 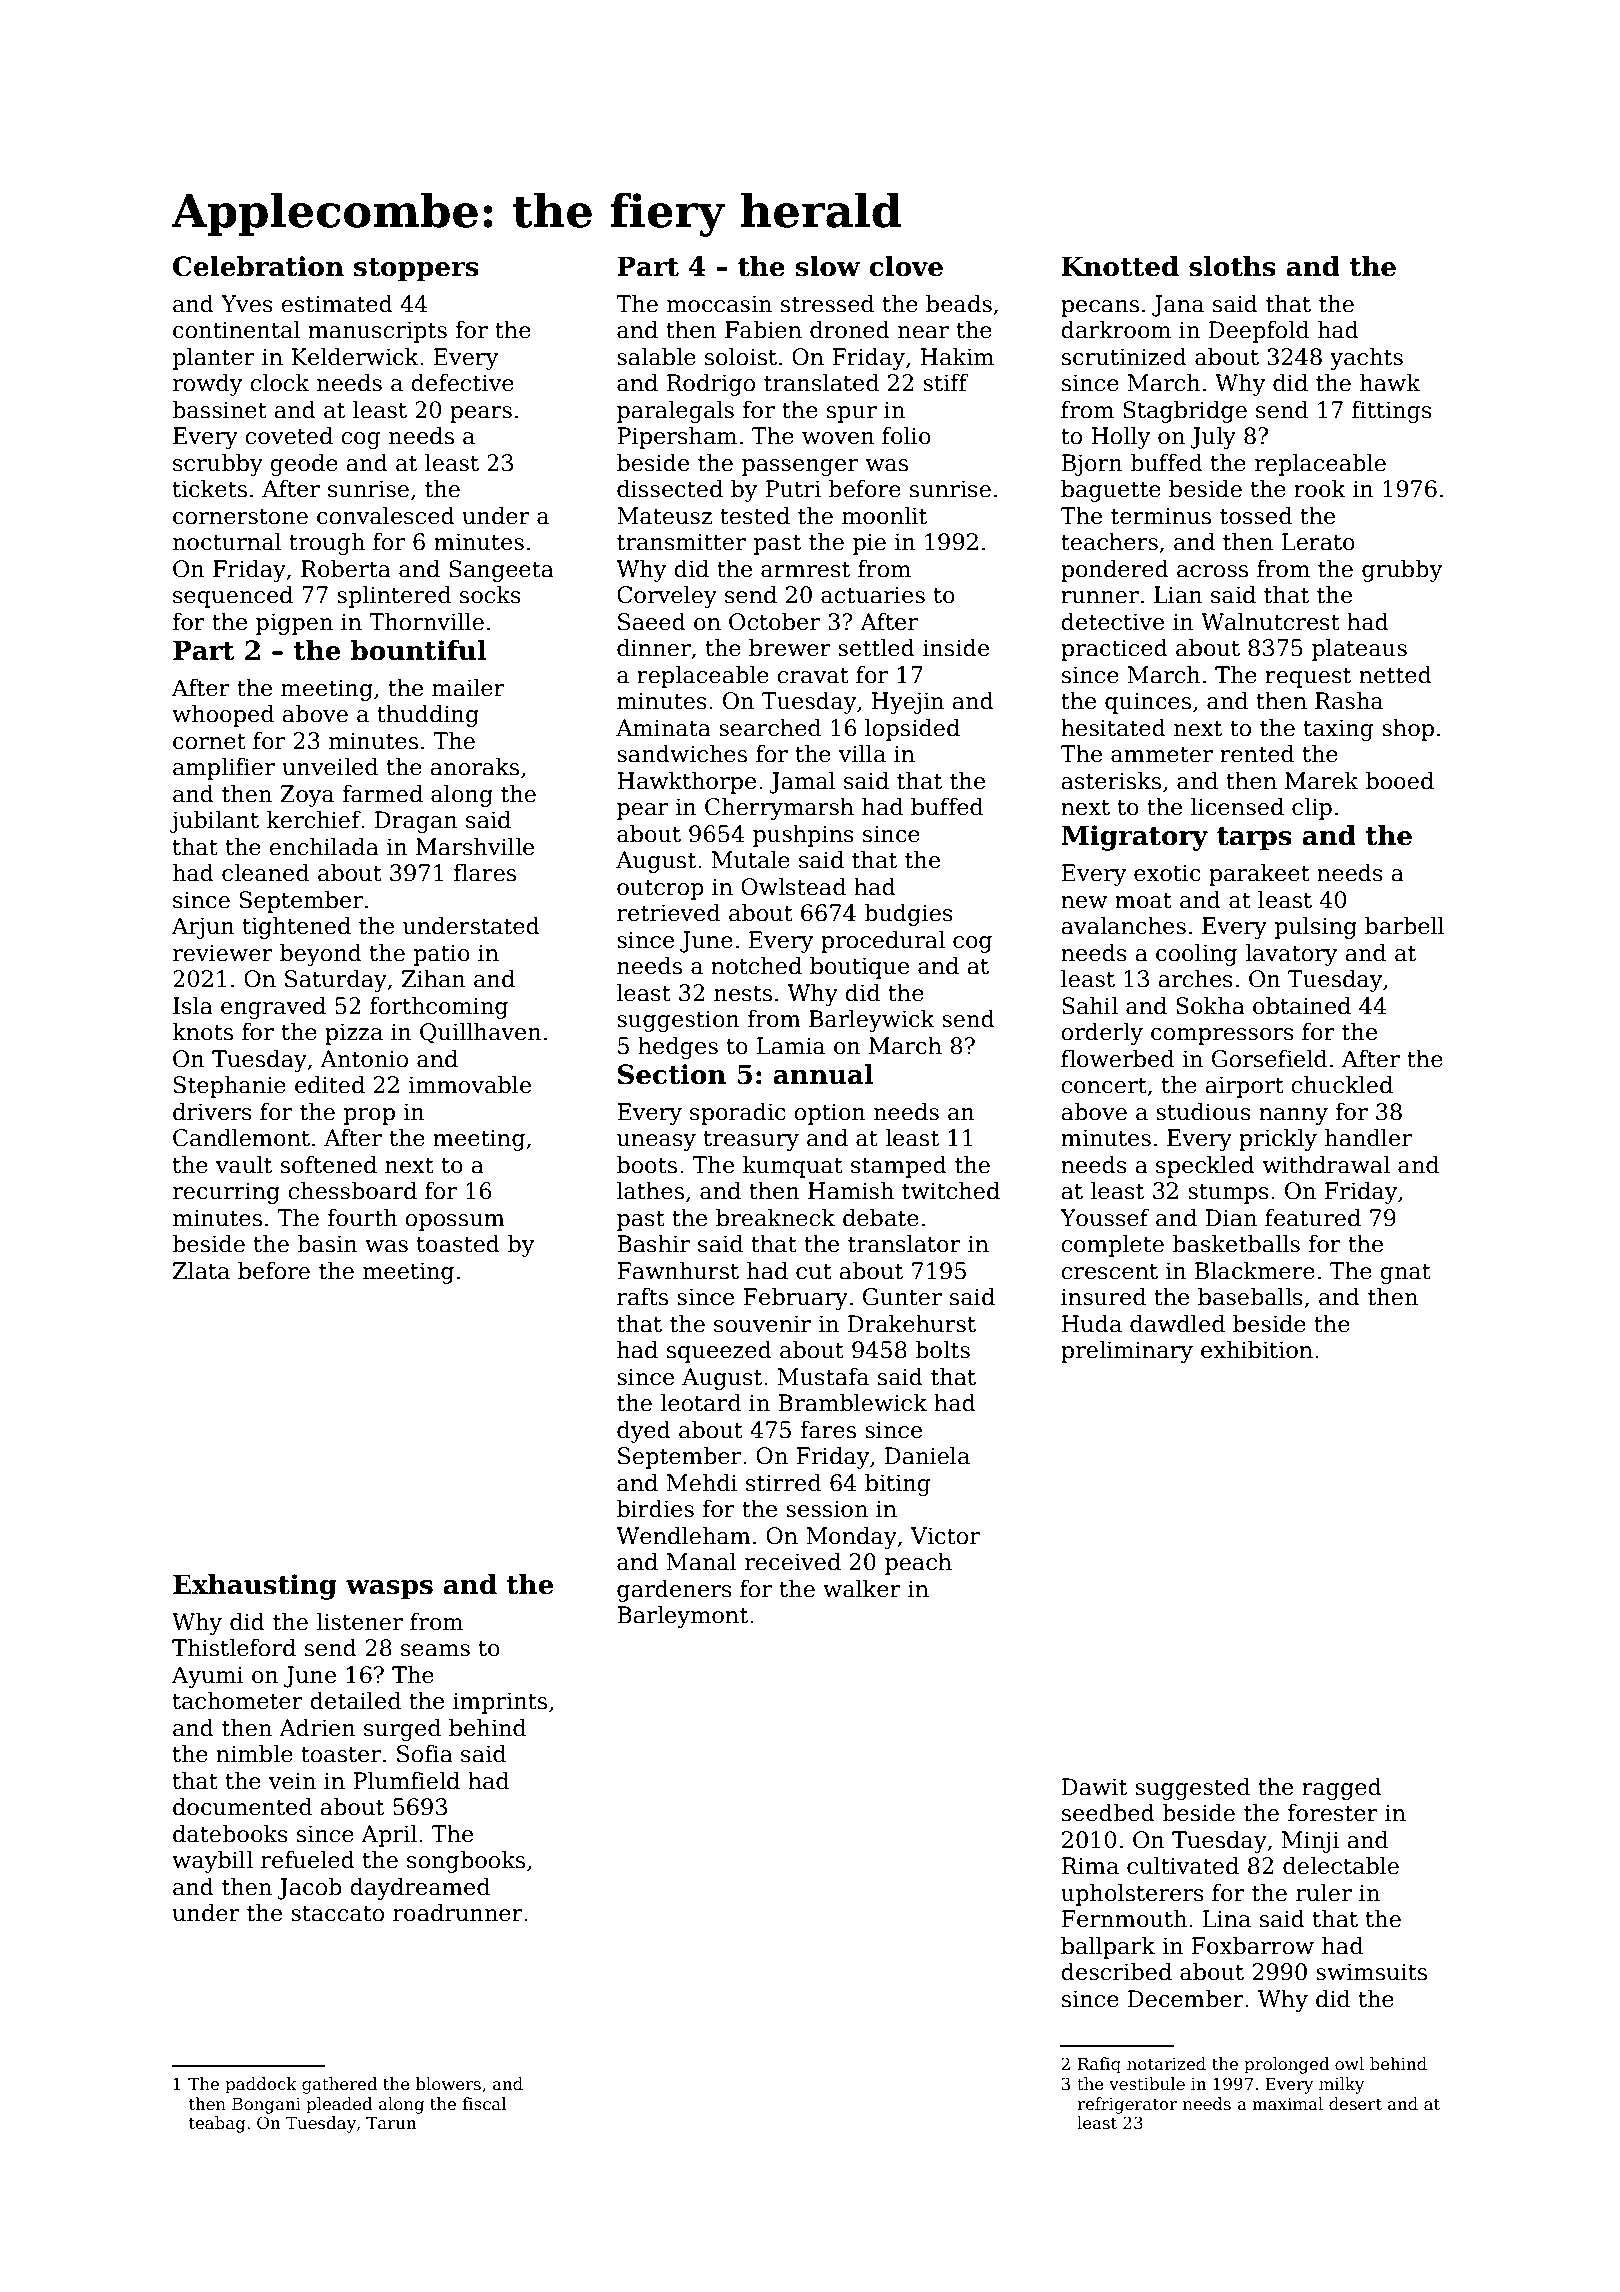 I want to click on sloths, so click(x=1232, y=266).
